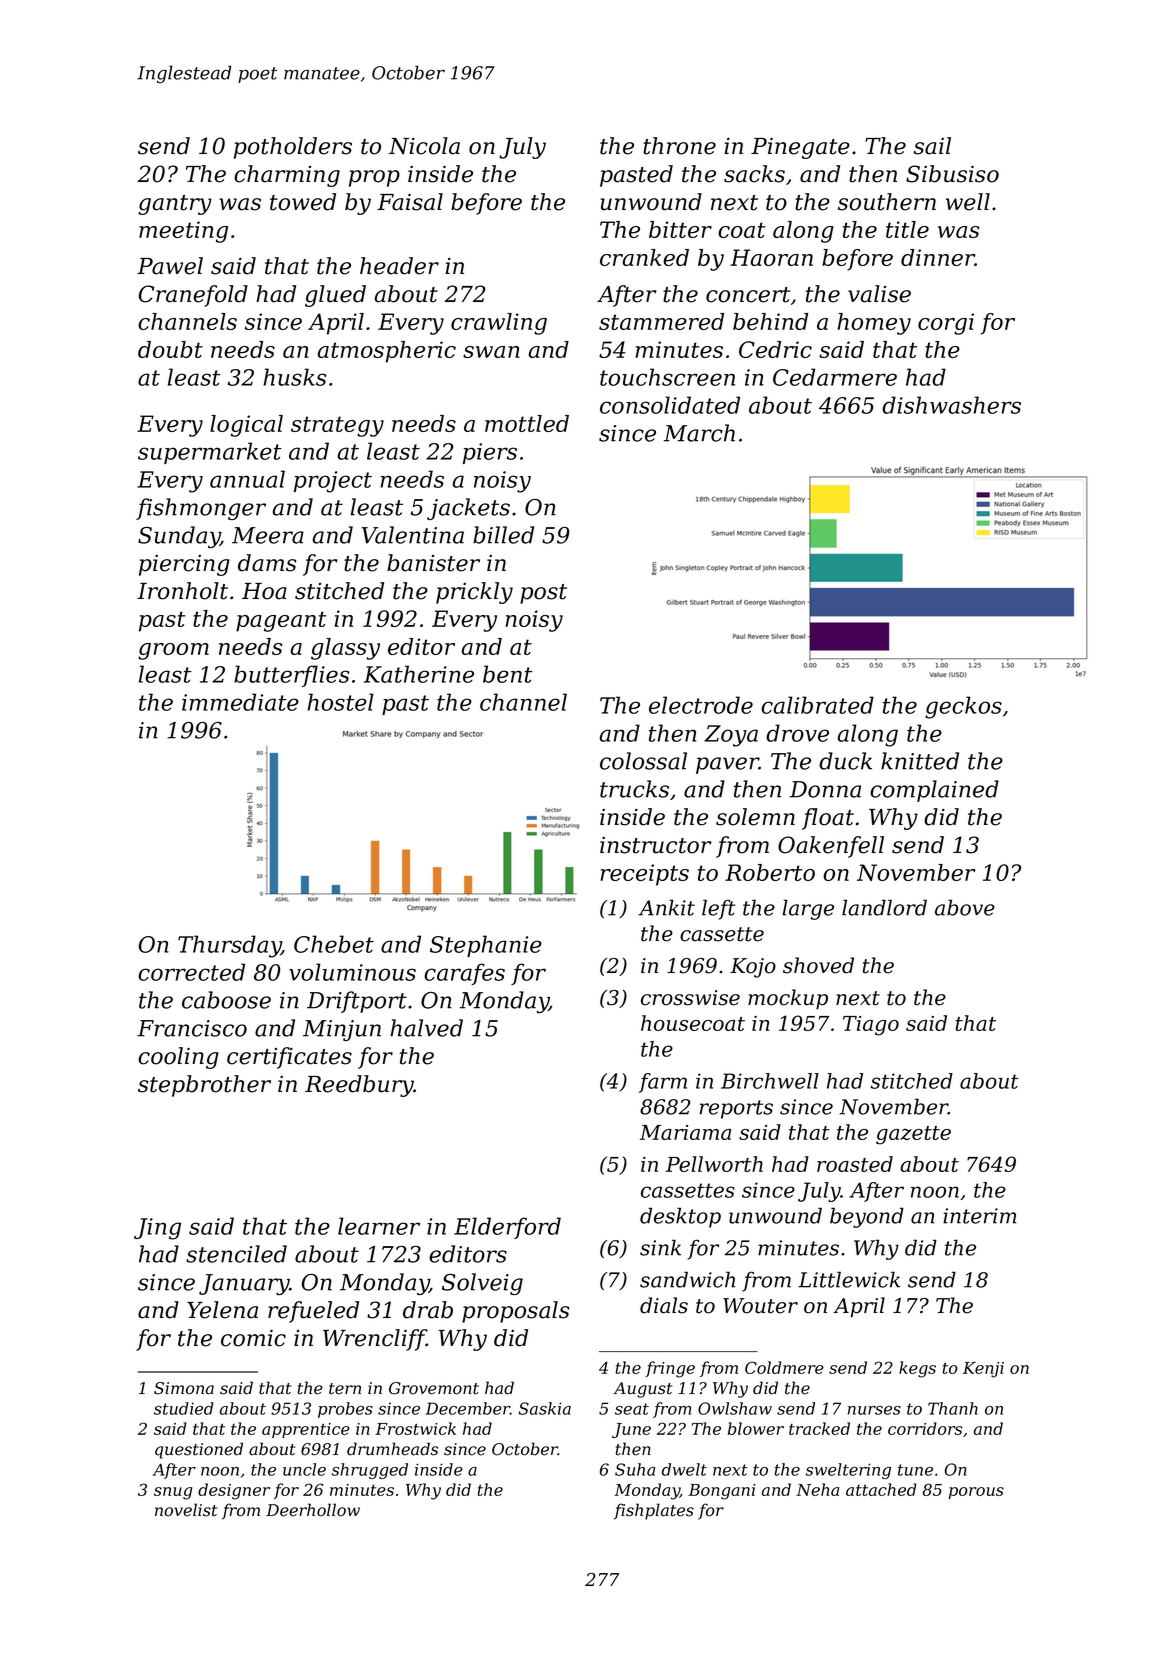  I want to click on Pinegate, so click(800, 148).
